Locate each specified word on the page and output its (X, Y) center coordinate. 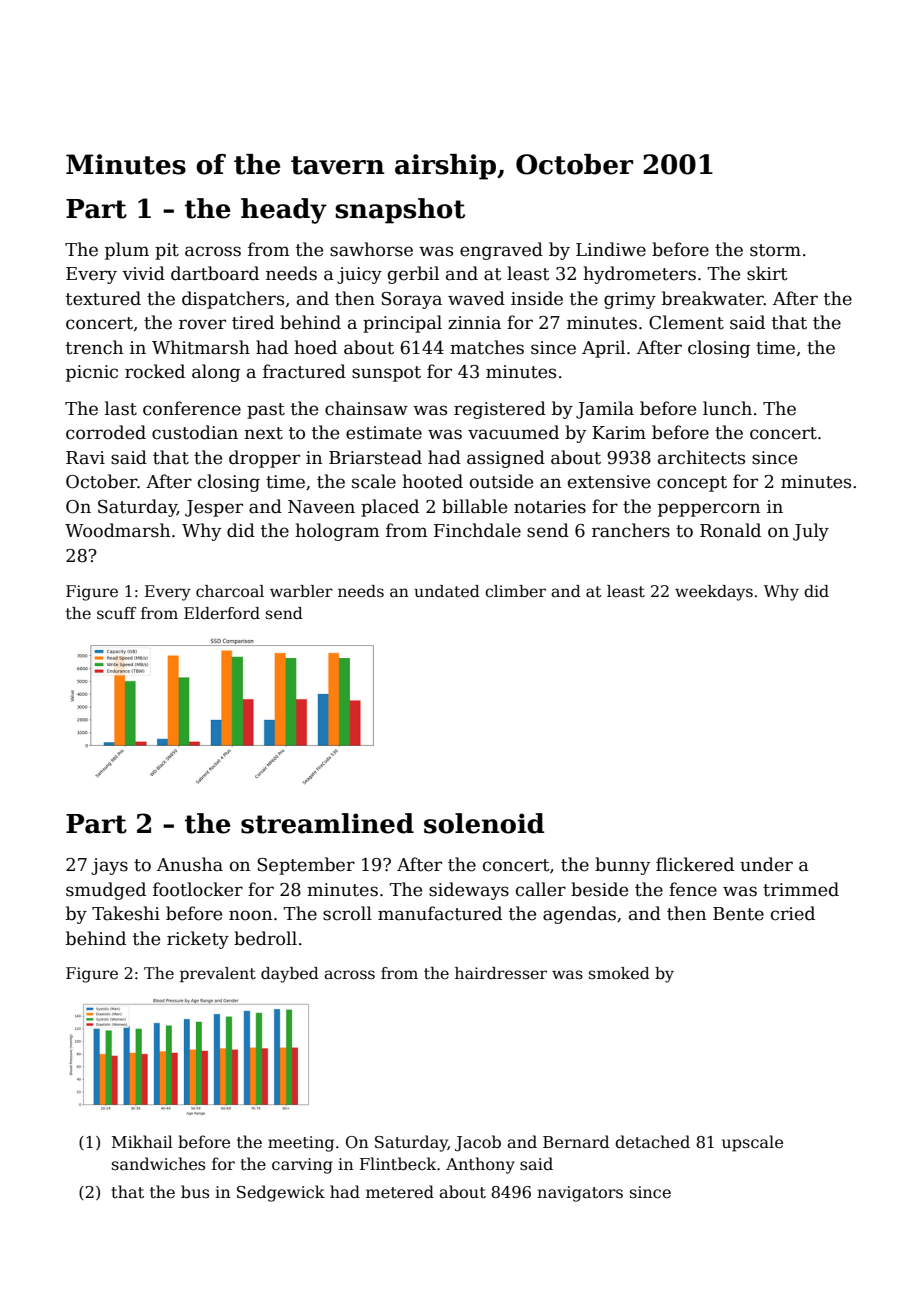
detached (652, 1141)
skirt (767, 273)
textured (103, 298)
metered (400, 1192)
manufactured (440, 913)
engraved (501, 251)
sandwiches (158, 1164)
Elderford (222, 613)
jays (109, 866)
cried (793, 913)
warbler (301, 591)
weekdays (714, 593)
